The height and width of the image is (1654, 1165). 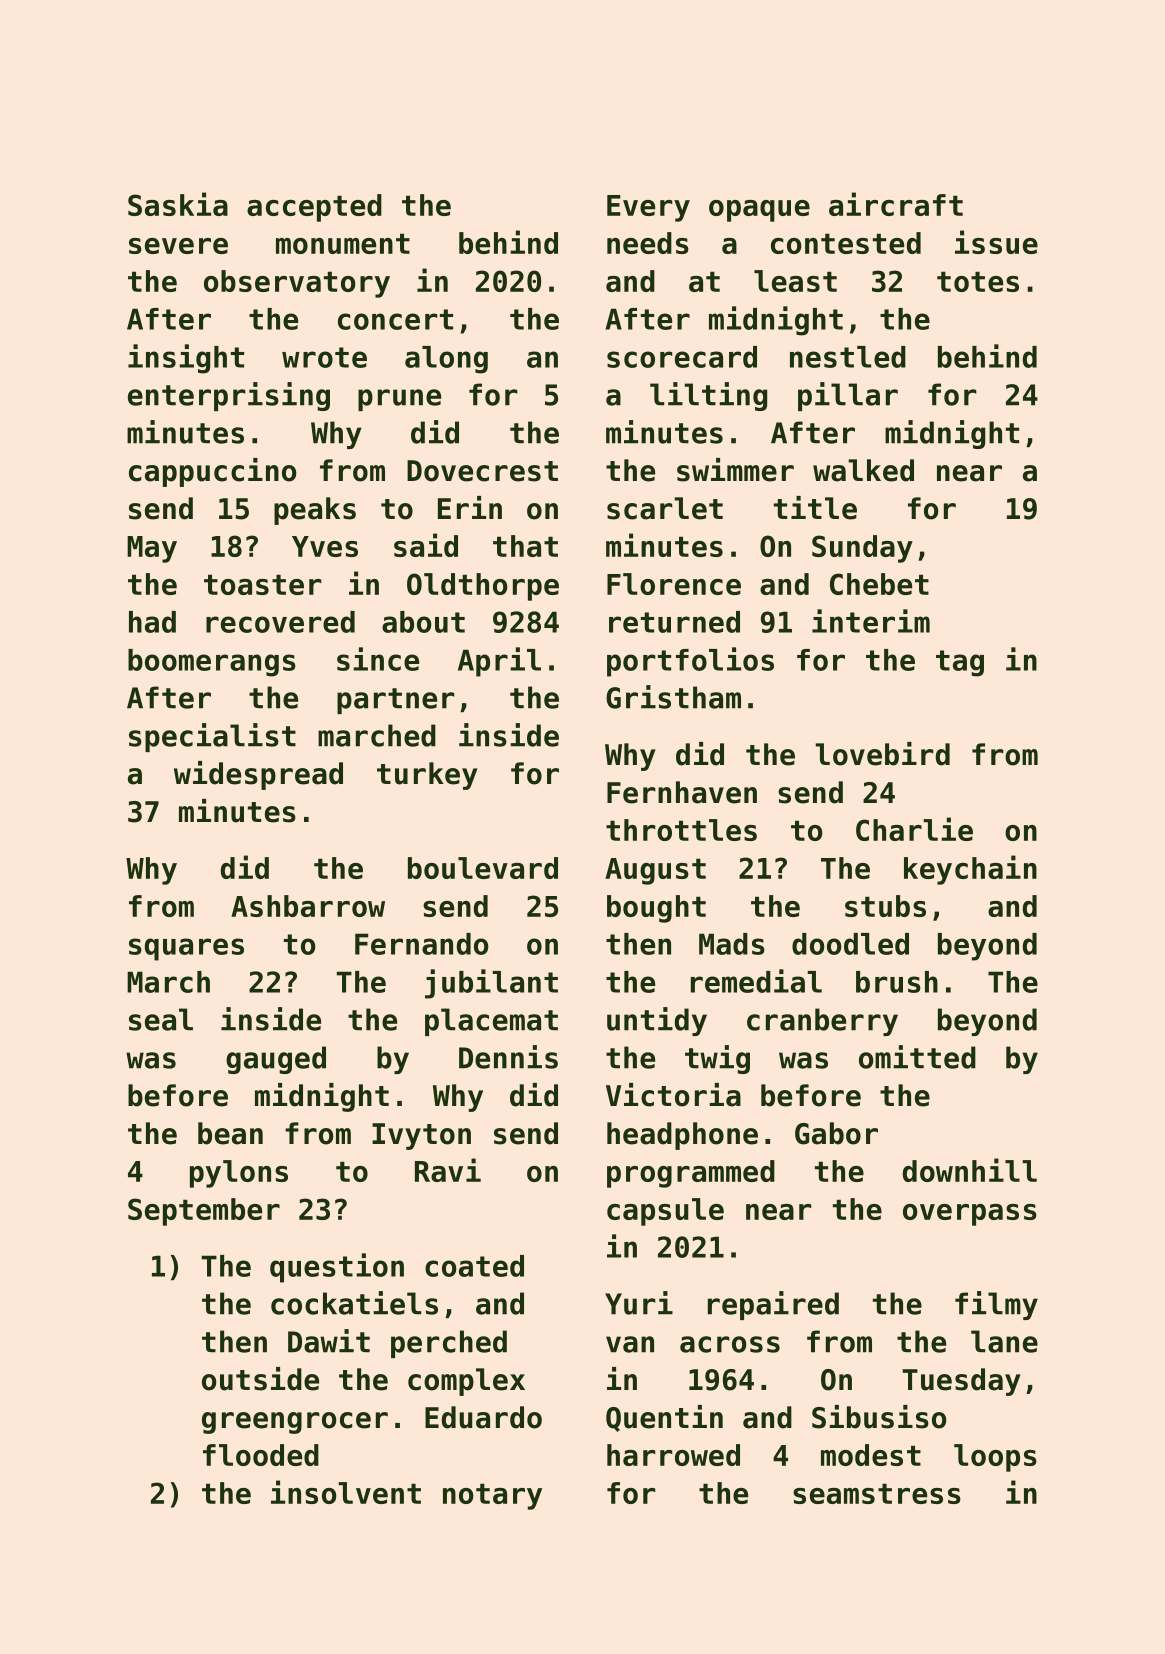 What do you see at coordinates (970, 1170) in the image?
I see `downhill` at bounding box center [970, 1170].
